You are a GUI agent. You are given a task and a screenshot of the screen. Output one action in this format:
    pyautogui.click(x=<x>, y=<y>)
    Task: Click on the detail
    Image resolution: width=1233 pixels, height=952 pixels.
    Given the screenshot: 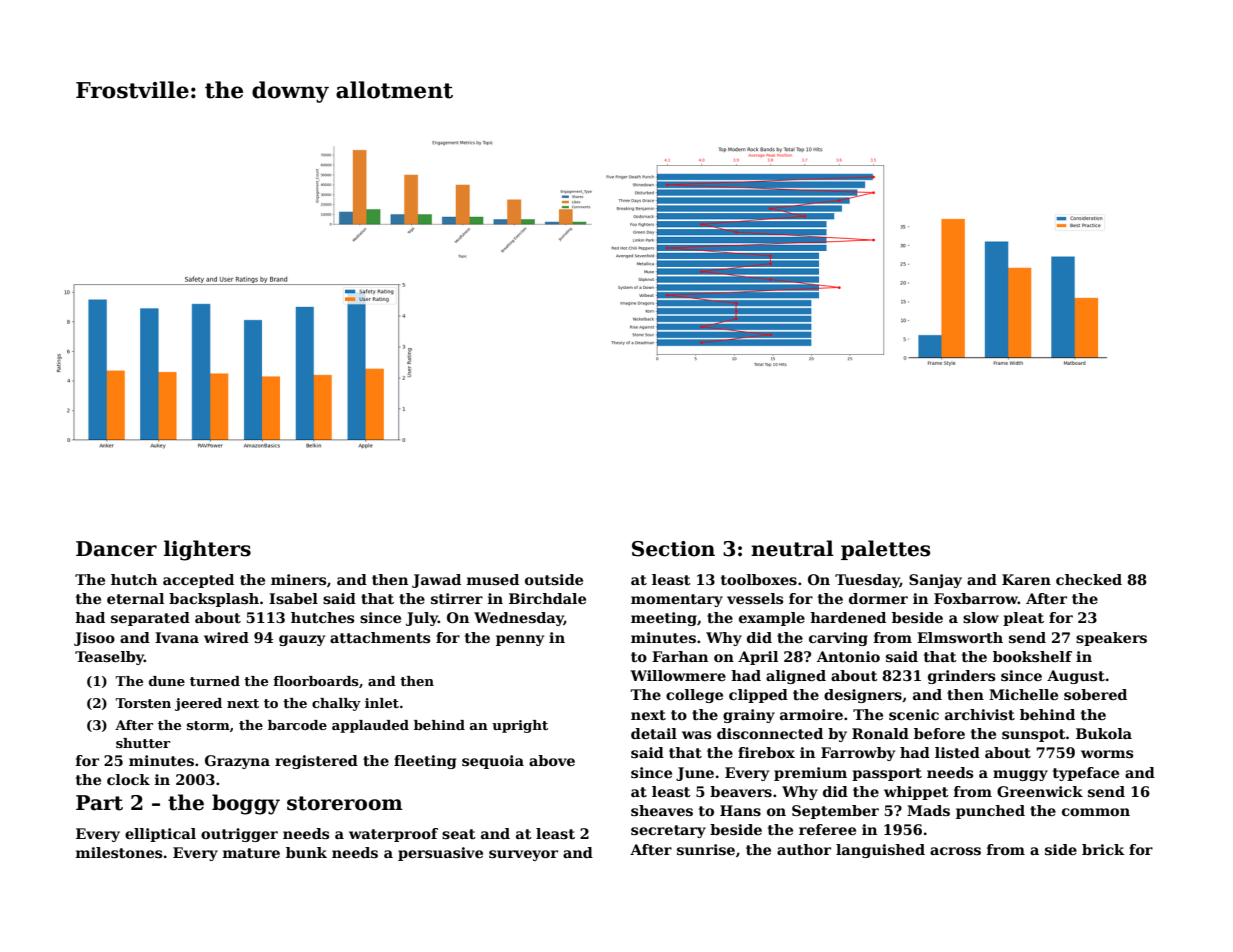 What is the action you would take?
    pyautogui.click(x=654, y=733)
